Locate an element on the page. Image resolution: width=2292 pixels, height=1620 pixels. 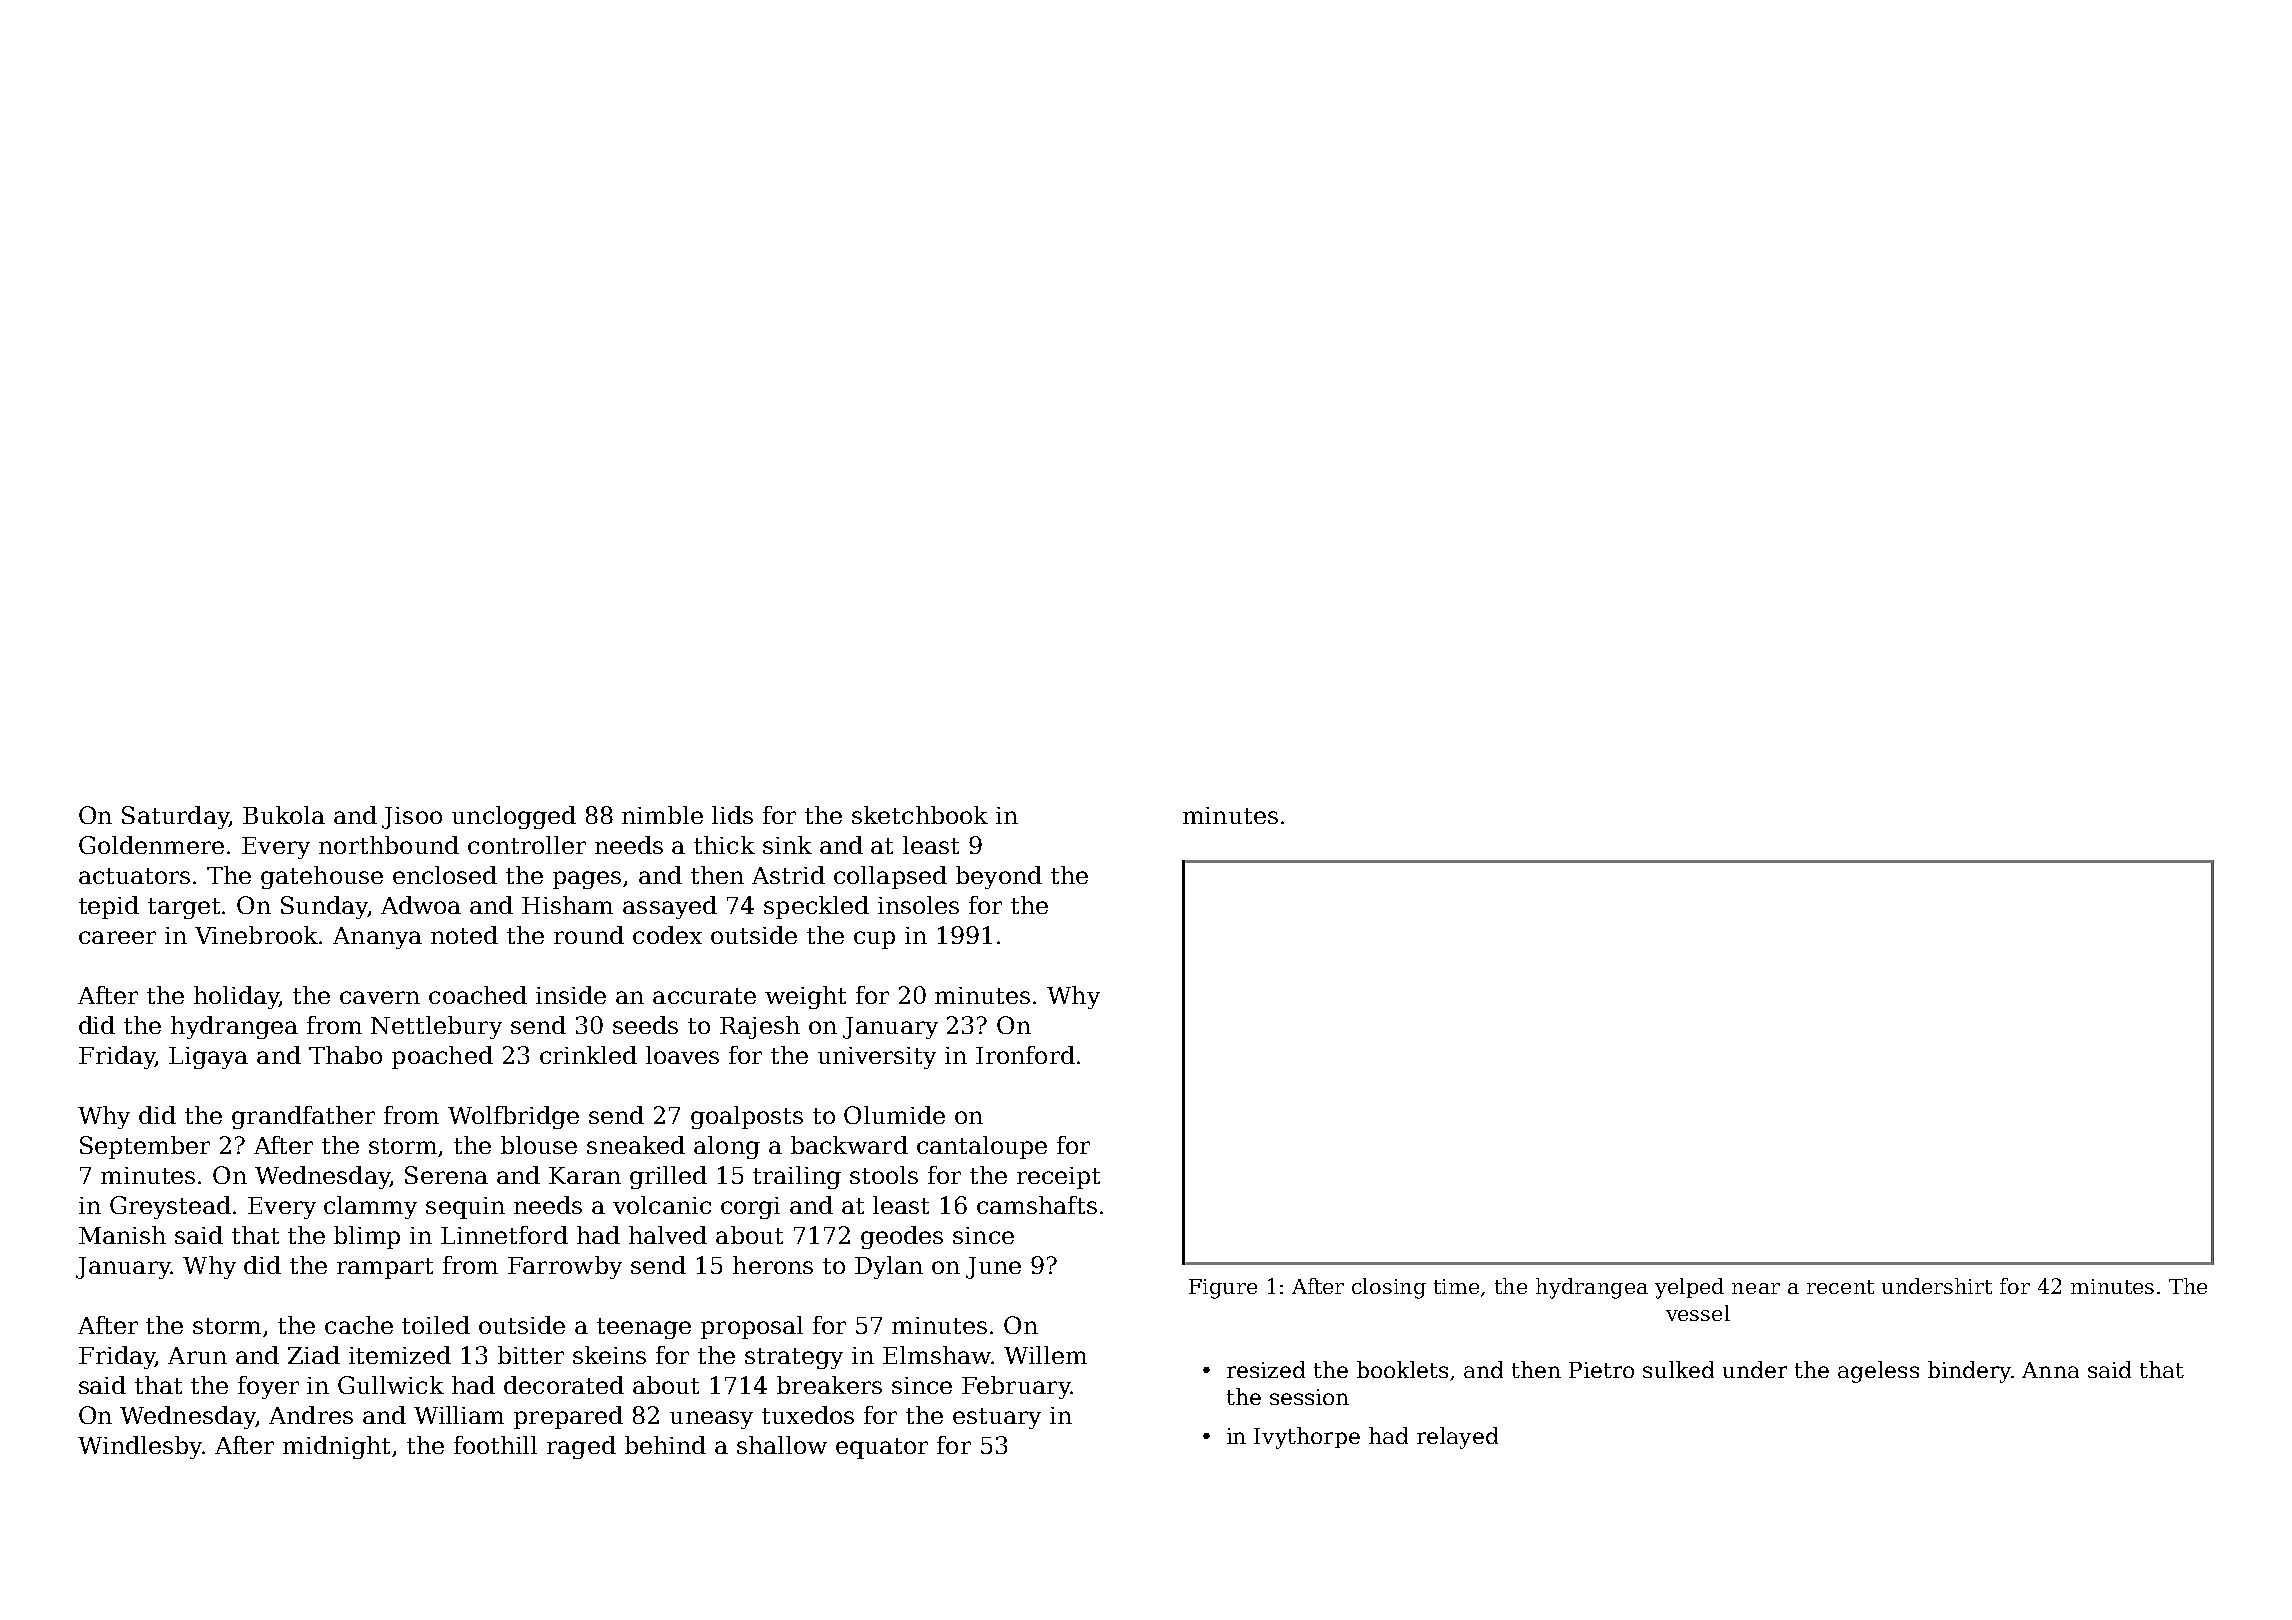
sketchbook is located at coordinates (920, 815).
